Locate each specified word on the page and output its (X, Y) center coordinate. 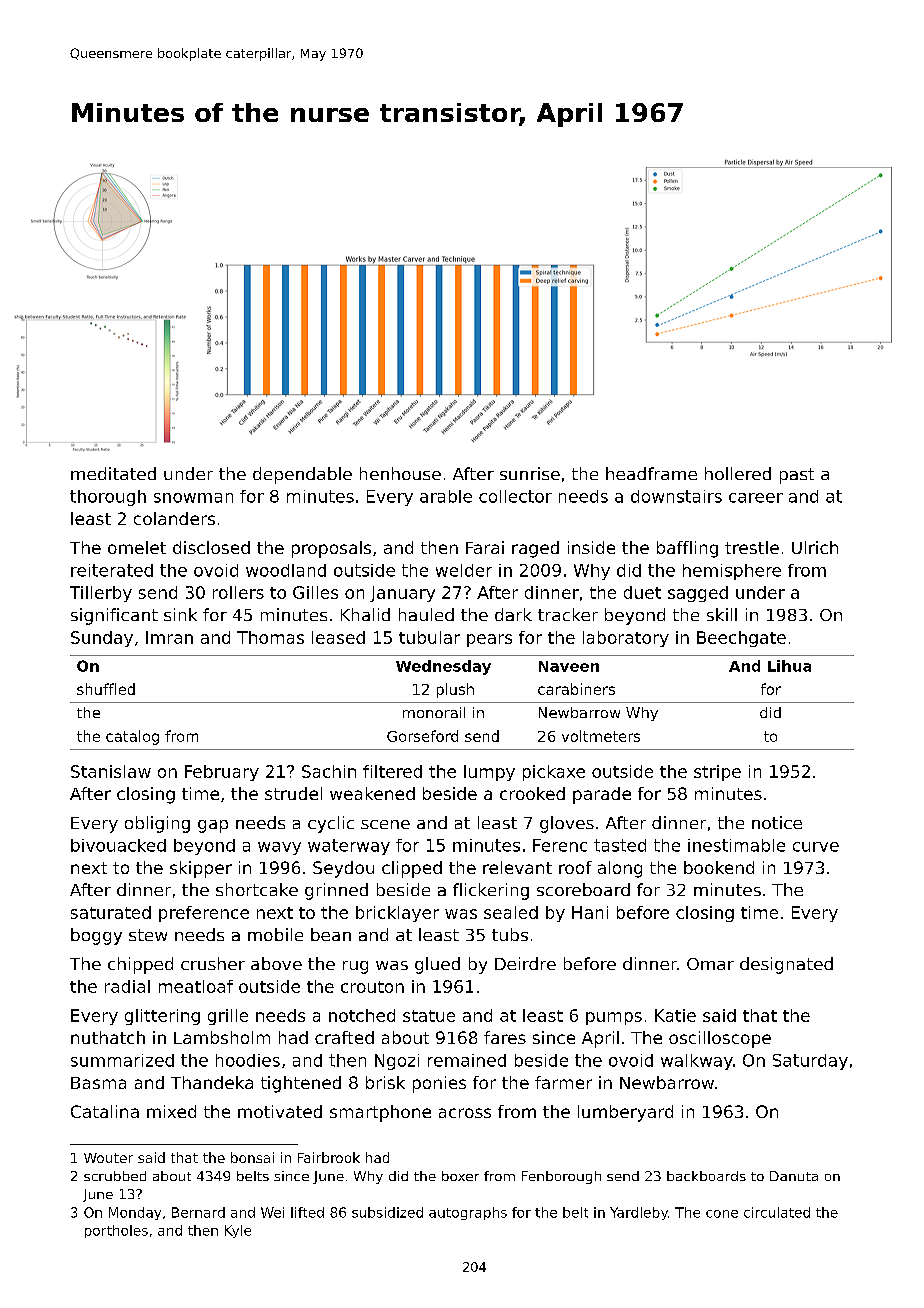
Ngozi (397, 1062)
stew (148, 935)
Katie (675, 1015)
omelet (137, 547)
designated (786, 965)
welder (464, 570)
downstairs (676, 496)
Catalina (105, 1111)
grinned (336, 891)
